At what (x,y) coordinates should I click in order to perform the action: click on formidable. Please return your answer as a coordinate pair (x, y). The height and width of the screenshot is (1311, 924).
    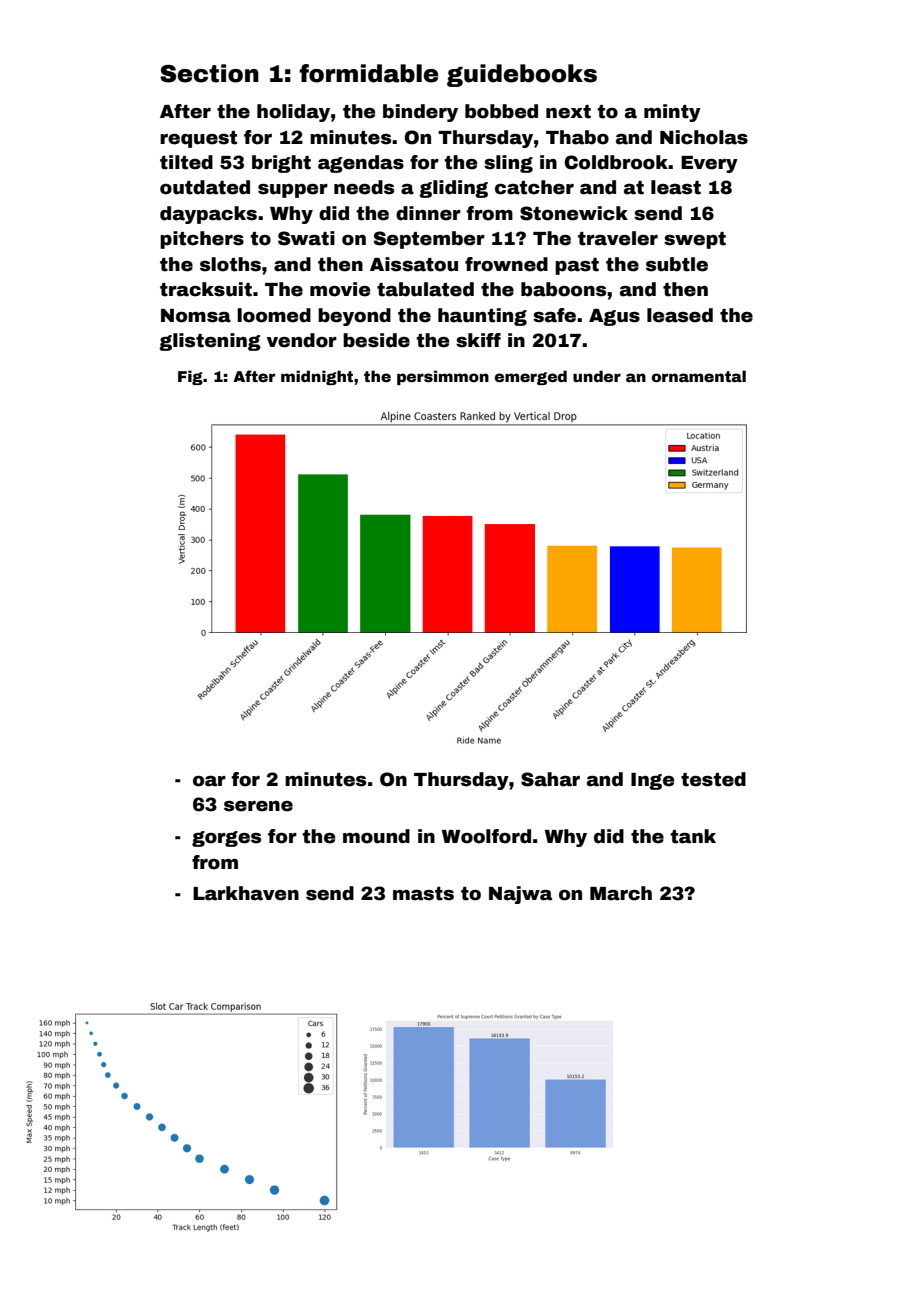
    Looking at the image, I should click on (369, 73).
